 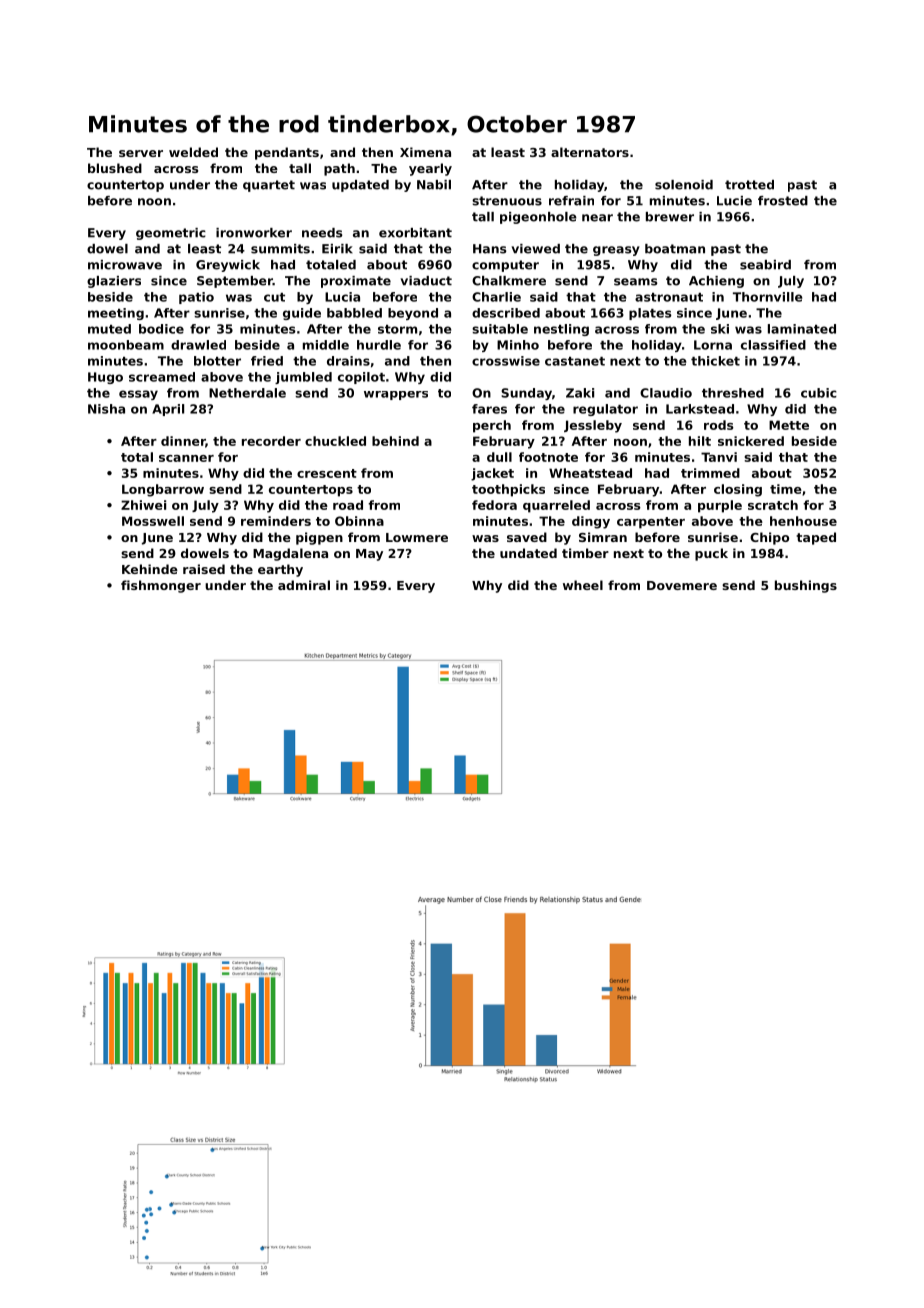 What do you see at coordinates (425, 152) in the screenshot?
I see `Ximena` at bounding box center [425, 152].
